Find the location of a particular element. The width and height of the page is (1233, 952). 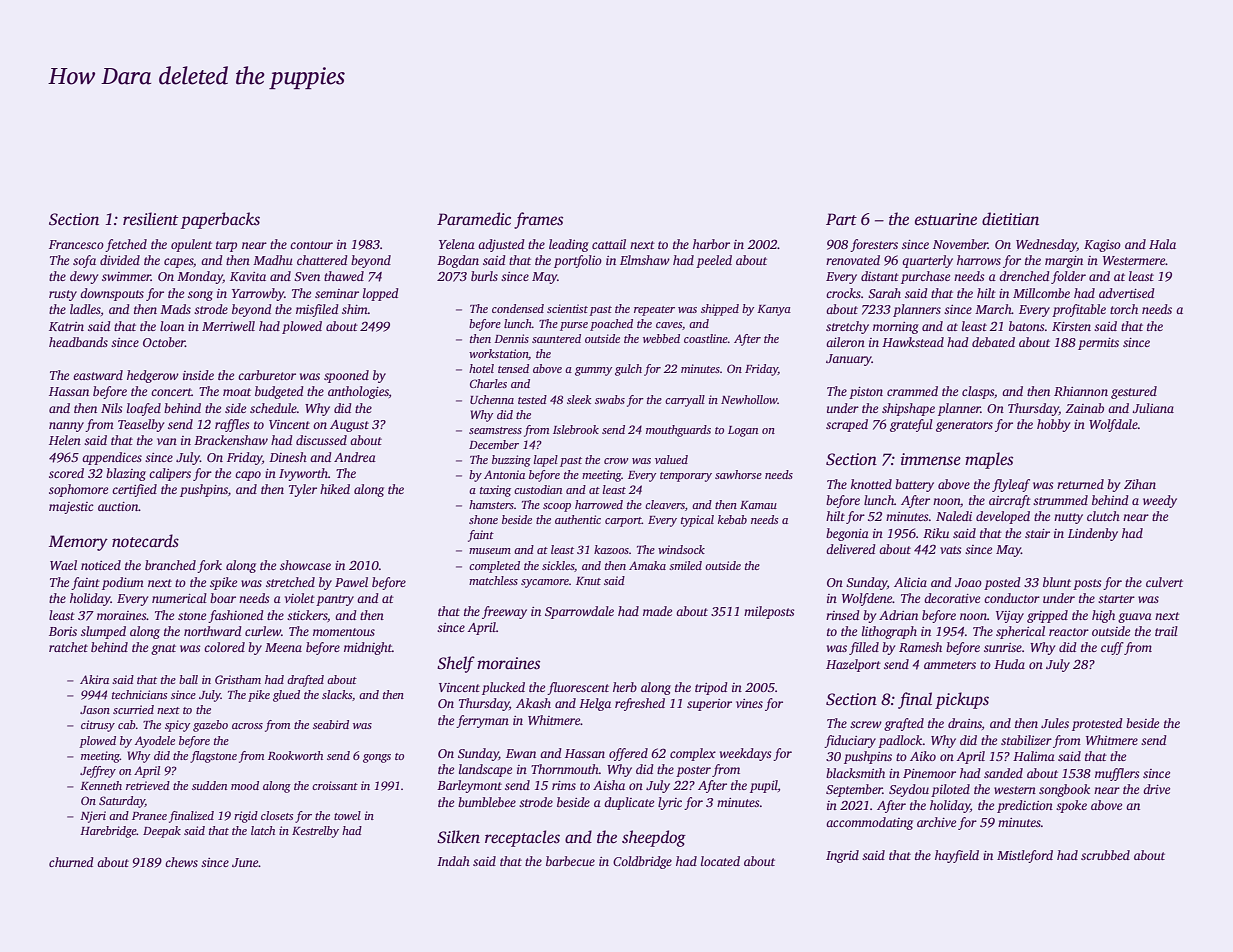

Kagiso is located at coordinates (1102, 246).
